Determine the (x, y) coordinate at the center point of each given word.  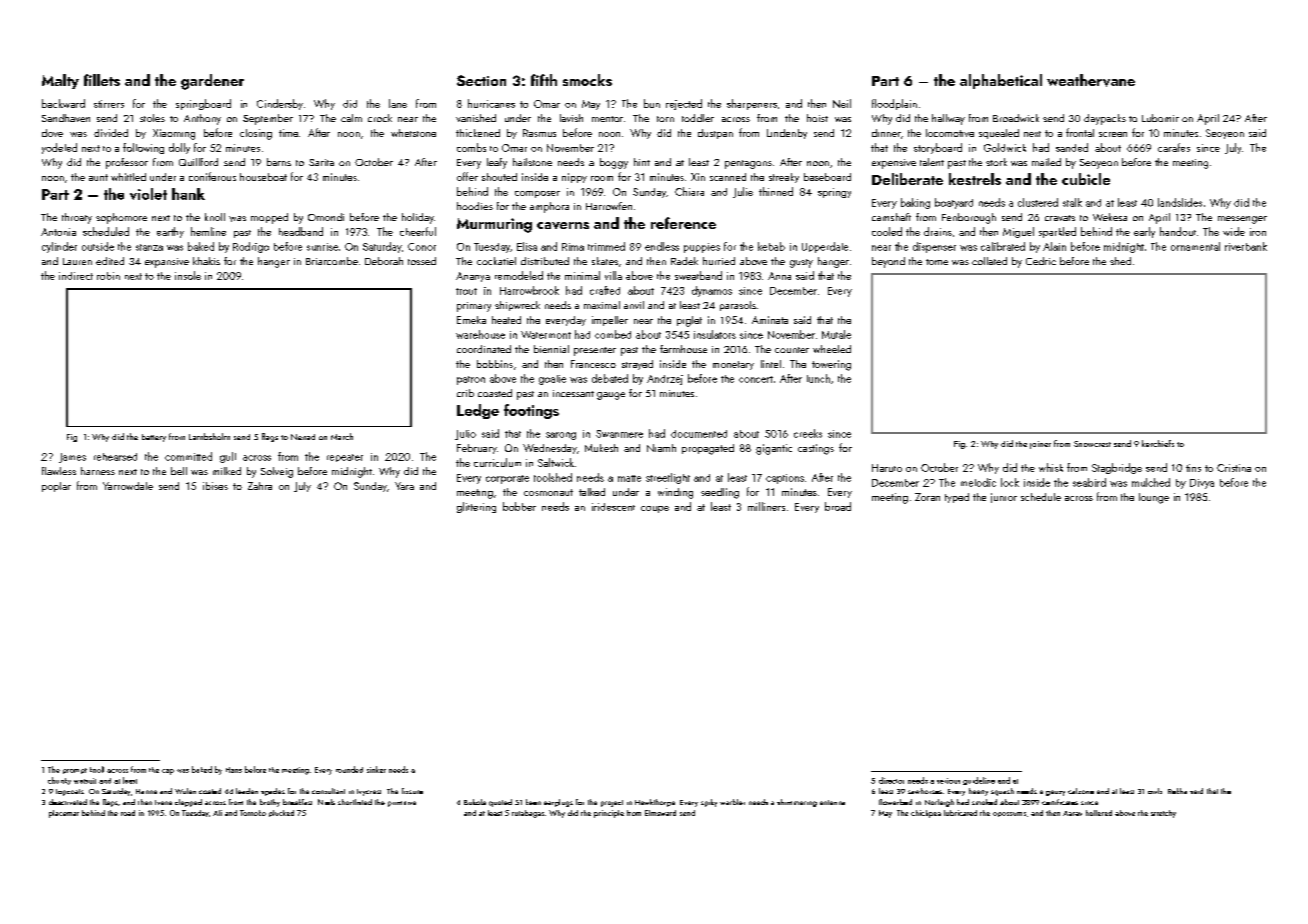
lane (398, 103)
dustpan (715, 134)
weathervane (1091, 80)
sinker (376, 769)
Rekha (1177, 791)
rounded (349, 769)
